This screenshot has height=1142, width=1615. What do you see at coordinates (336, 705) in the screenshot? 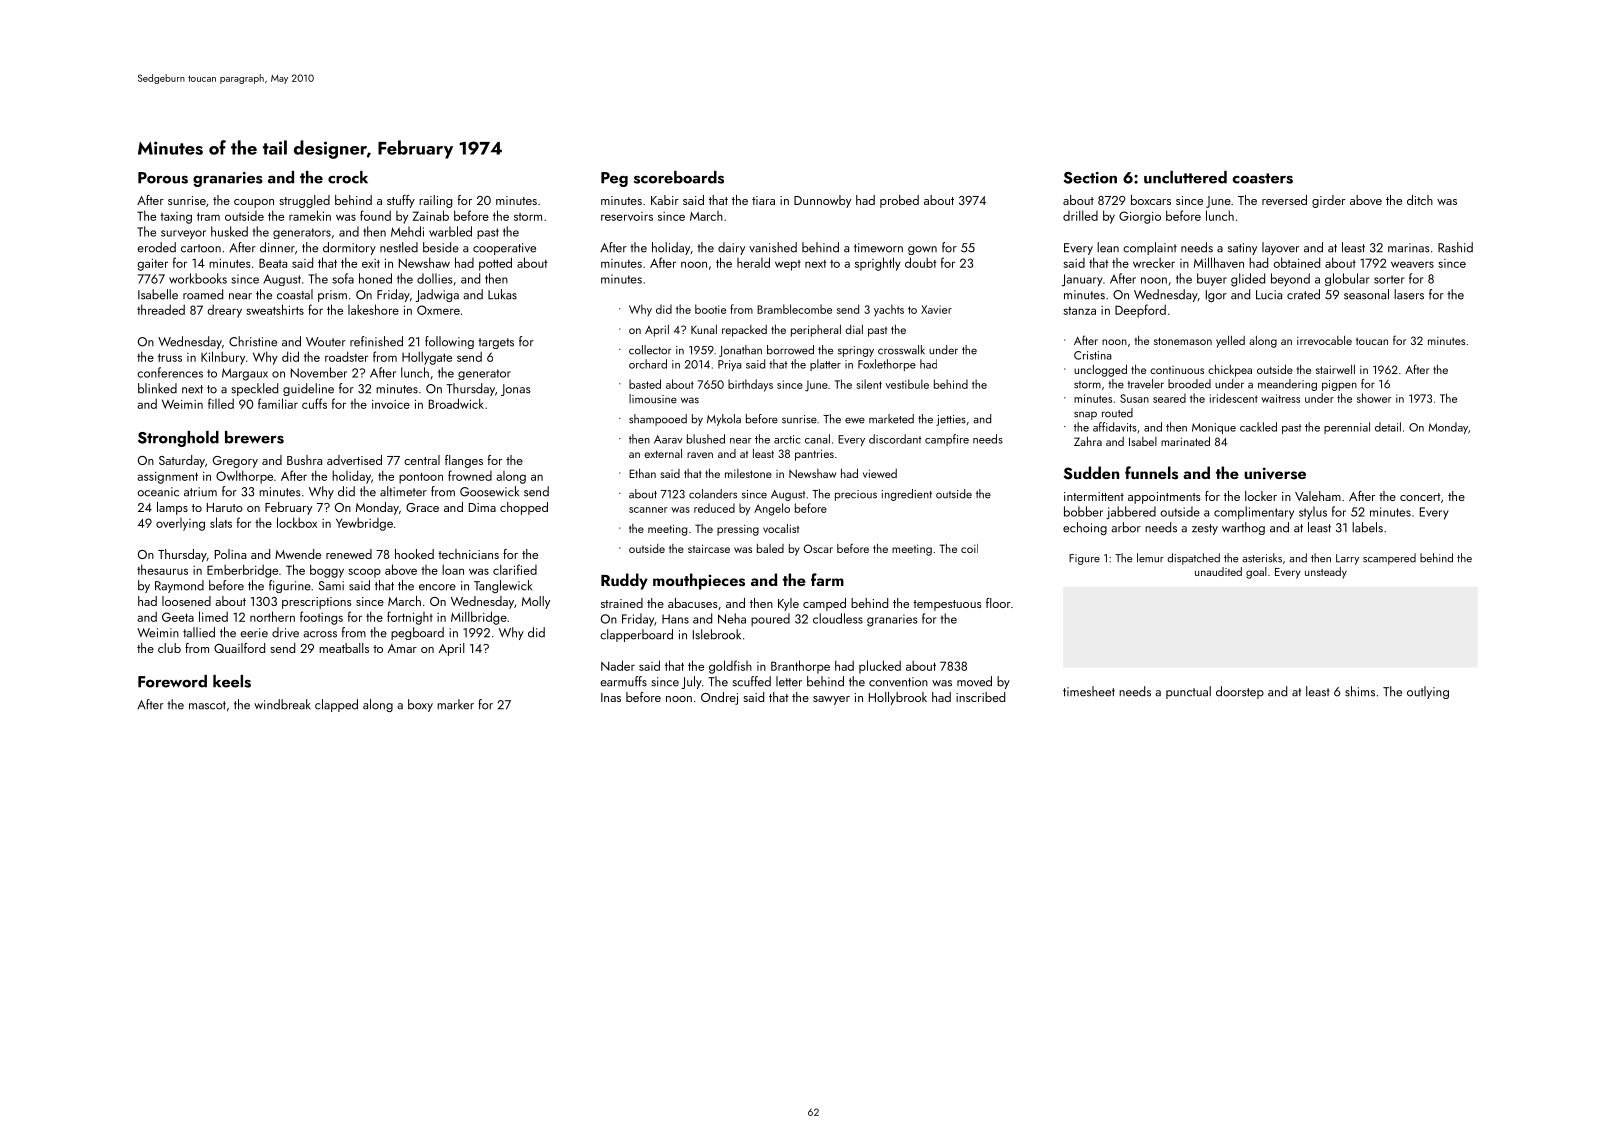
I see `clapped` at bounding box center [336, 705].
